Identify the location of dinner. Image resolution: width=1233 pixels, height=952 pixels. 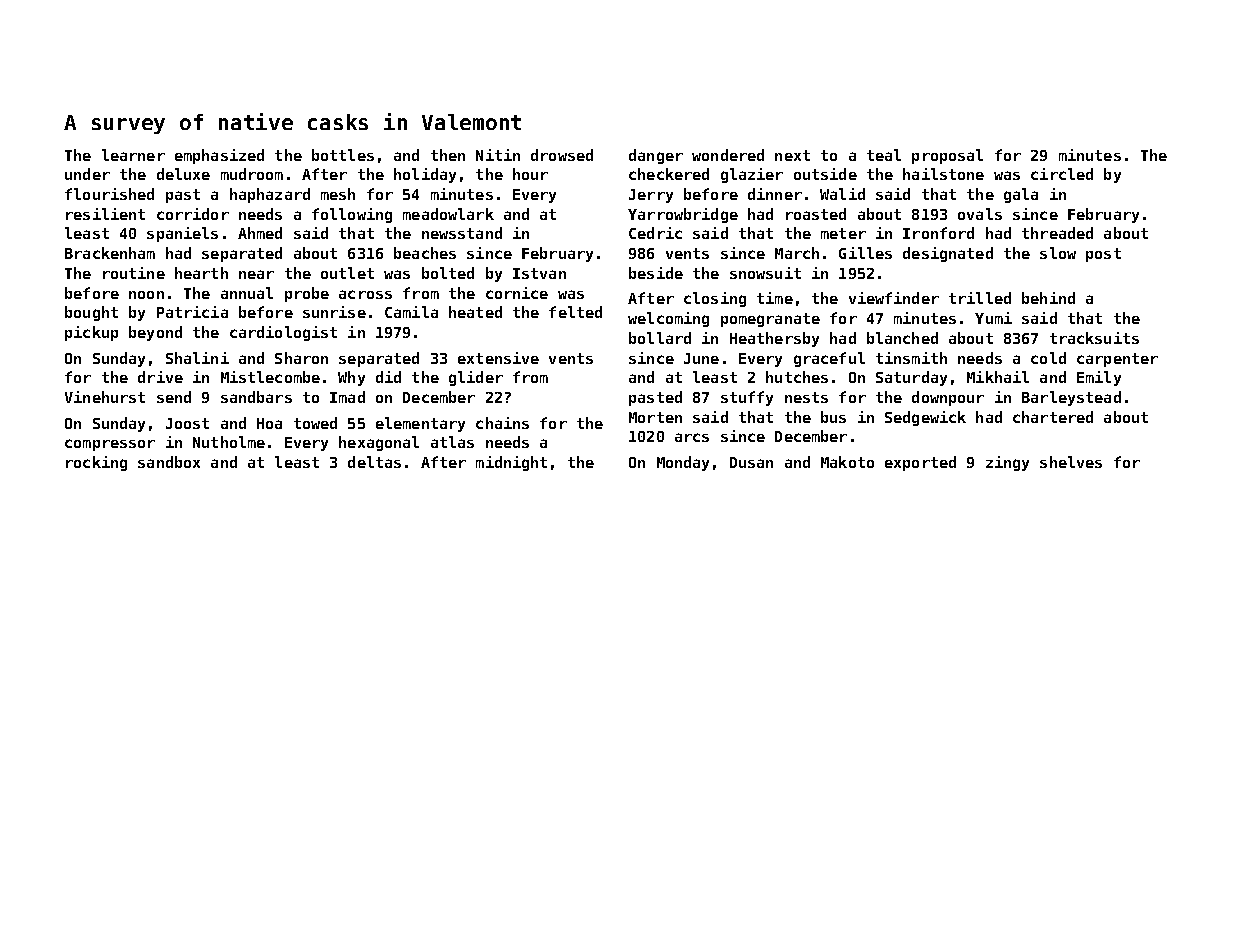
(775, 194).
